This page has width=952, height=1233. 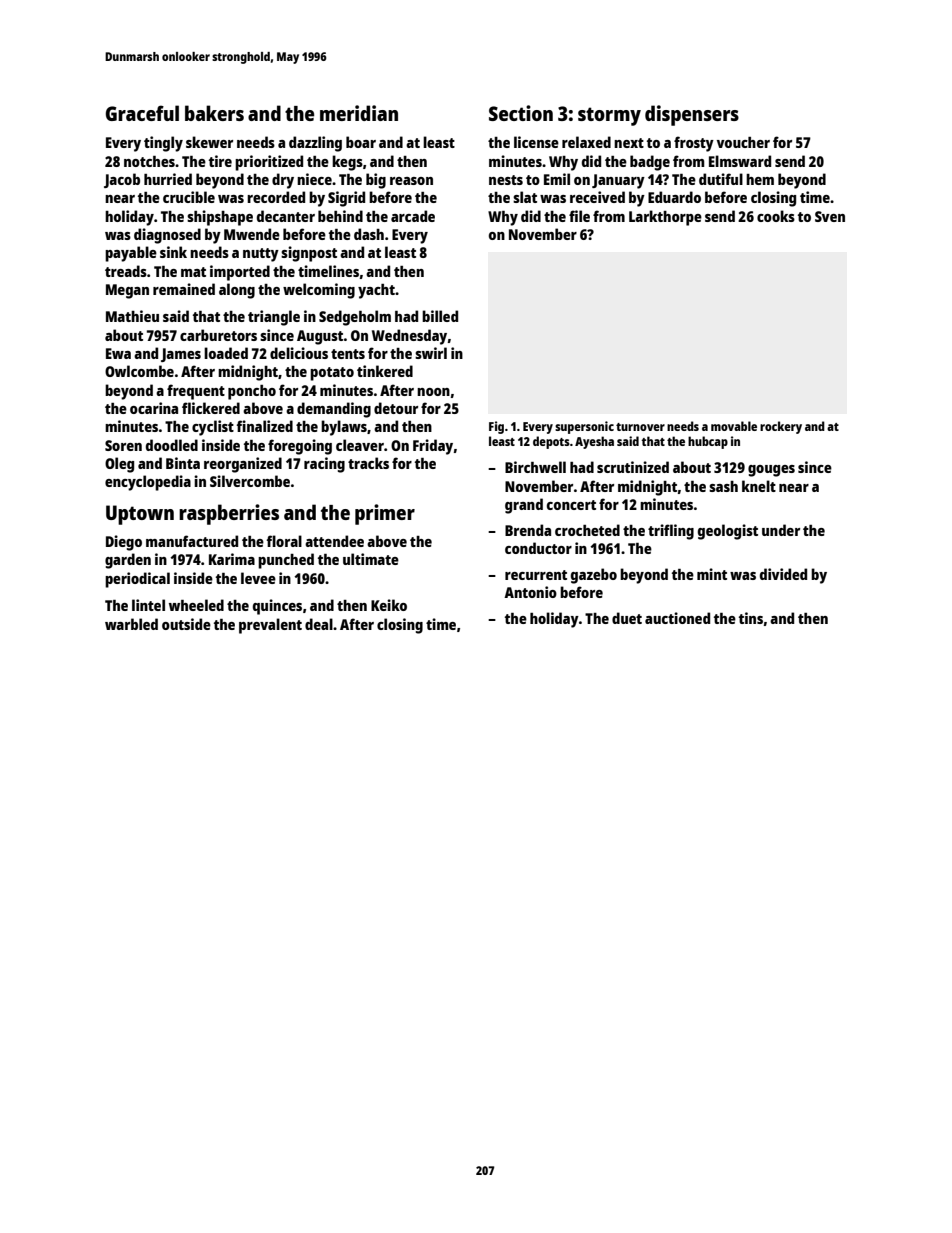 What do you see at coordinates (283, 181) in the page?
I see `dry` at bounding box center [283, 181].
